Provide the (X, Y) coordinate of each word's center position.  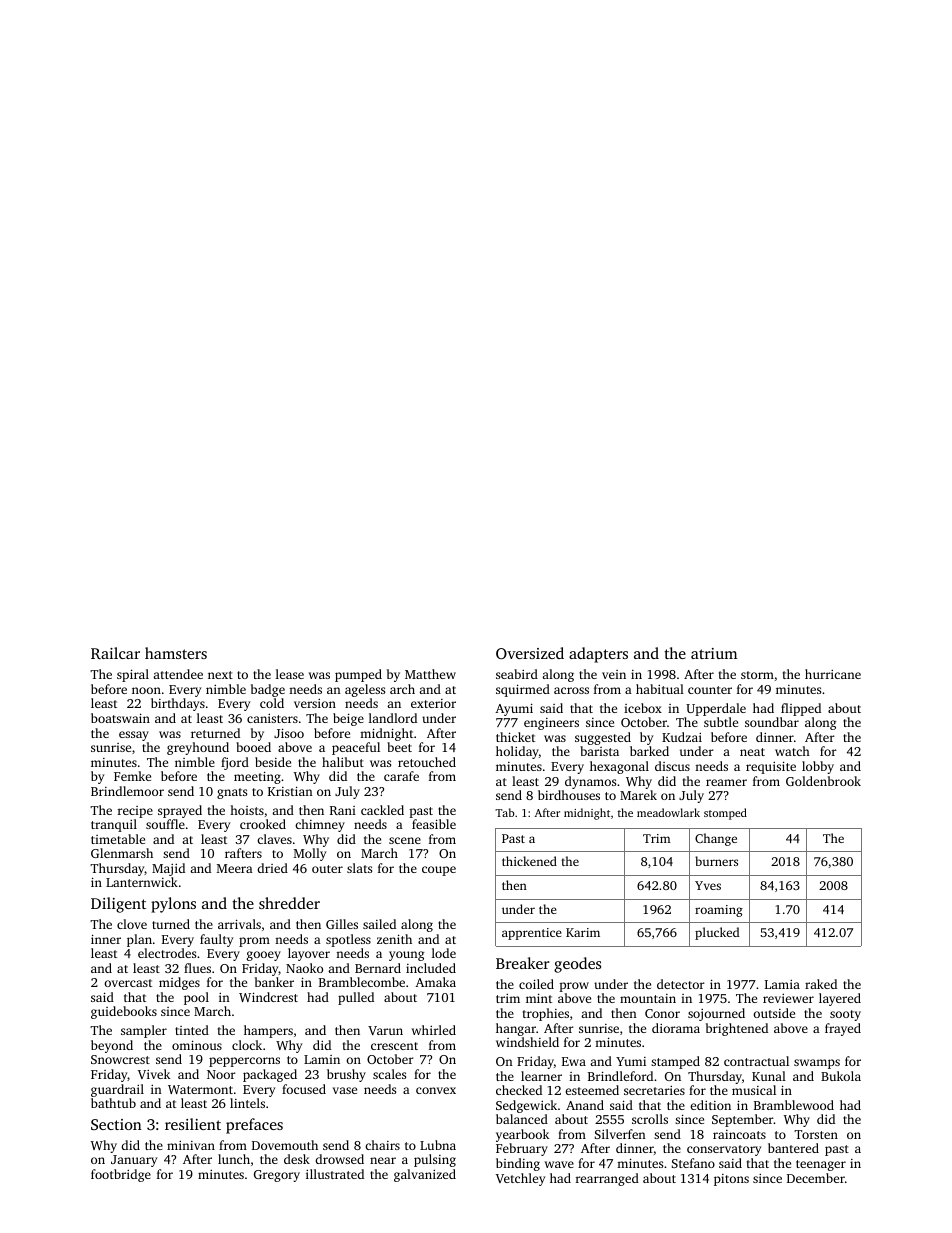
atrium (714, 653)
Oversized (530, 653)
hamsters (176, 653)
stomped (725, 814)
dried (272, 868)
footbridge (121, 1175)
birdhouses (569, 795)
